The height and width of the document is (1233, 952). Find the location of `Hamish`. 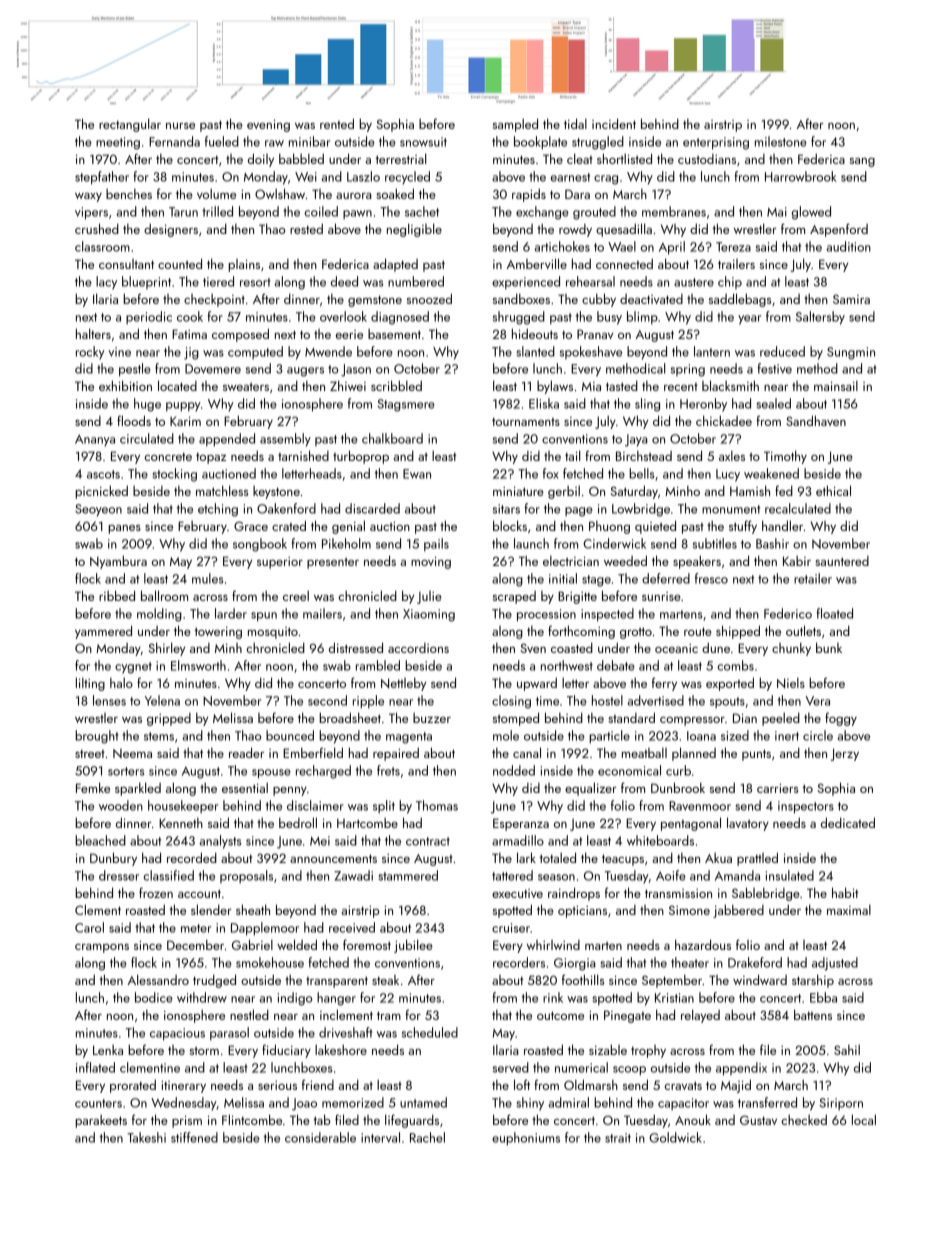

Hamish is located at coordinates (750, 490).
